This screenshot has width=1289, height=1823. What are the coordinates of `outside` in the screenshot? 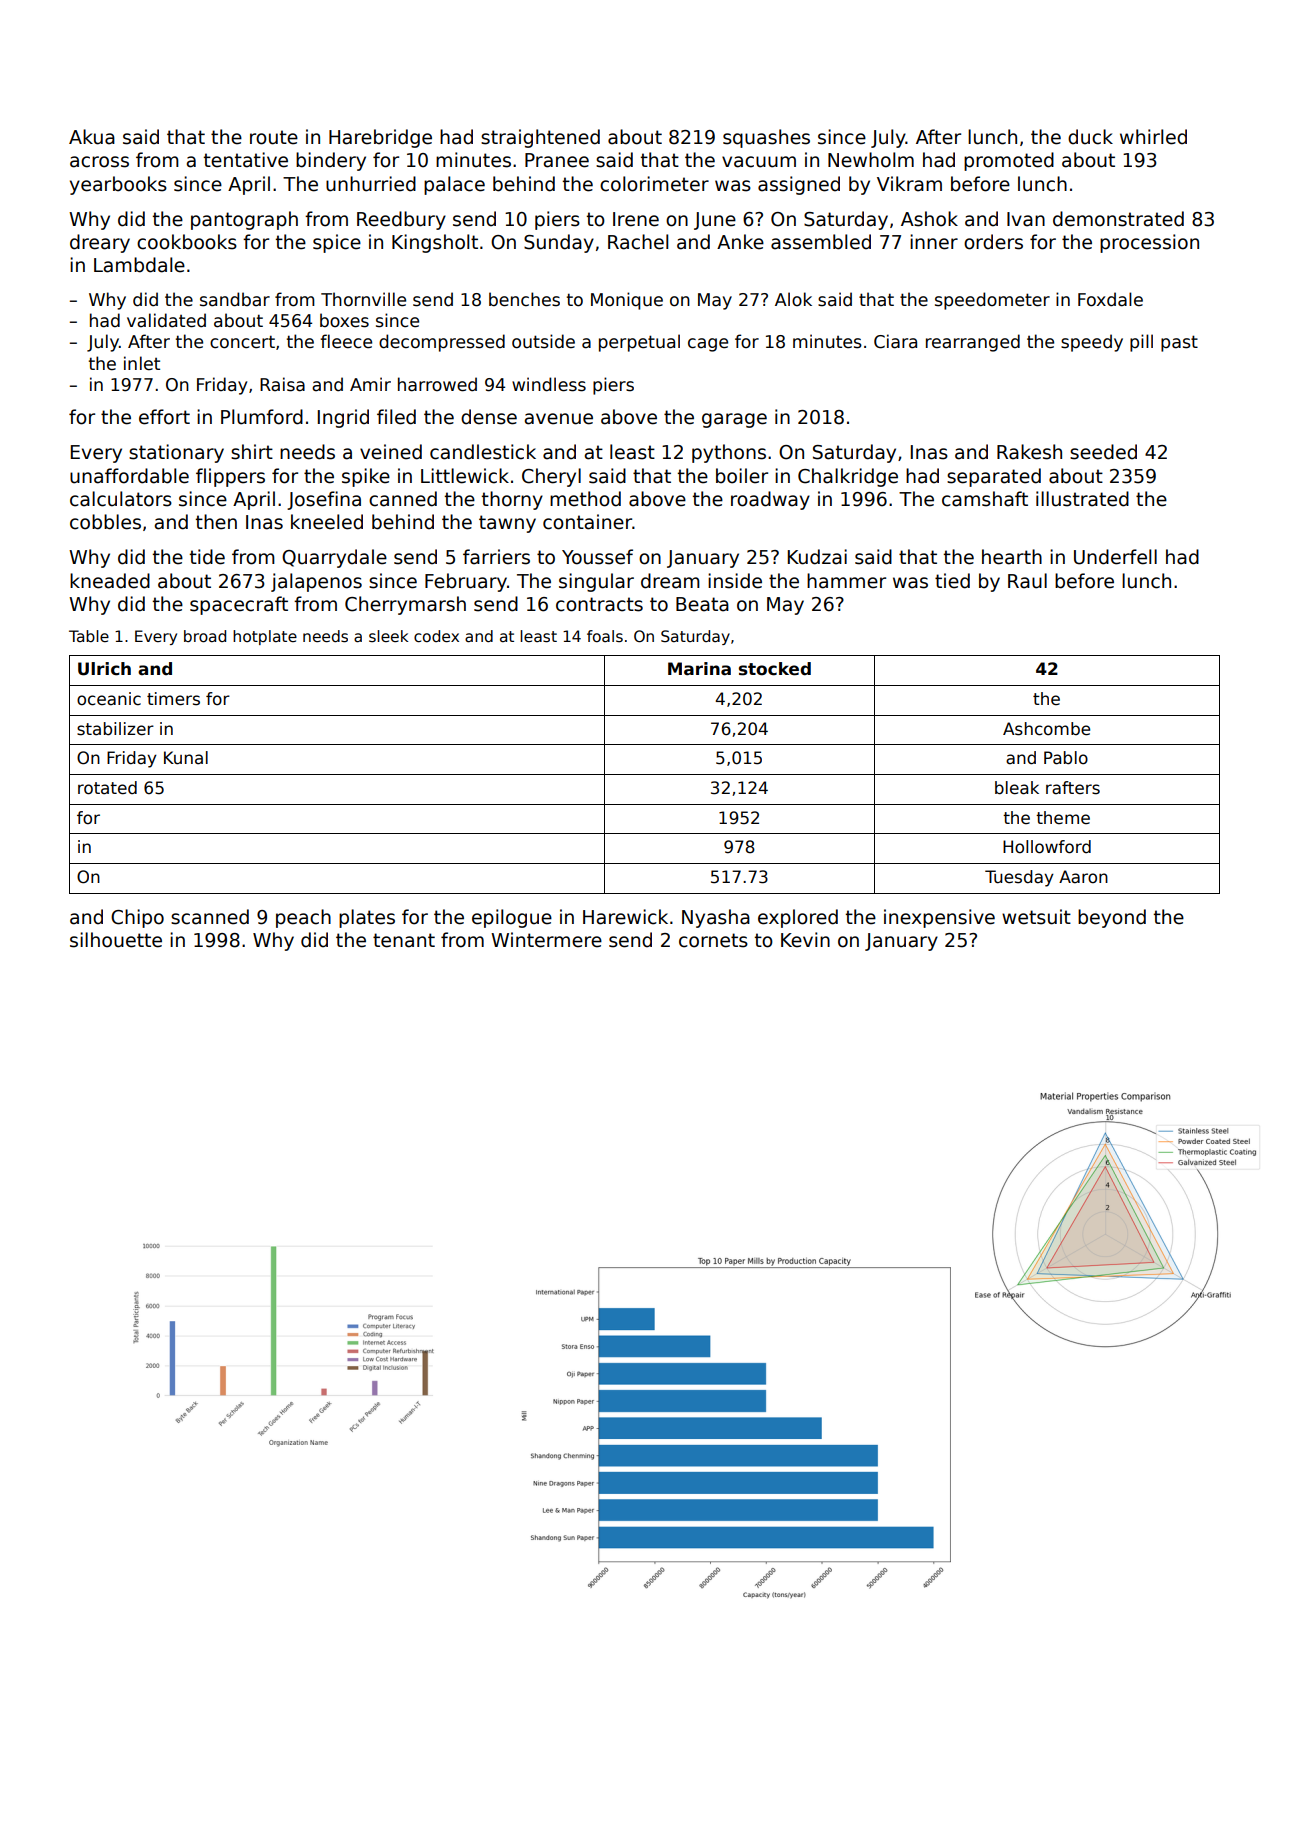 It's located at (543, 341).
